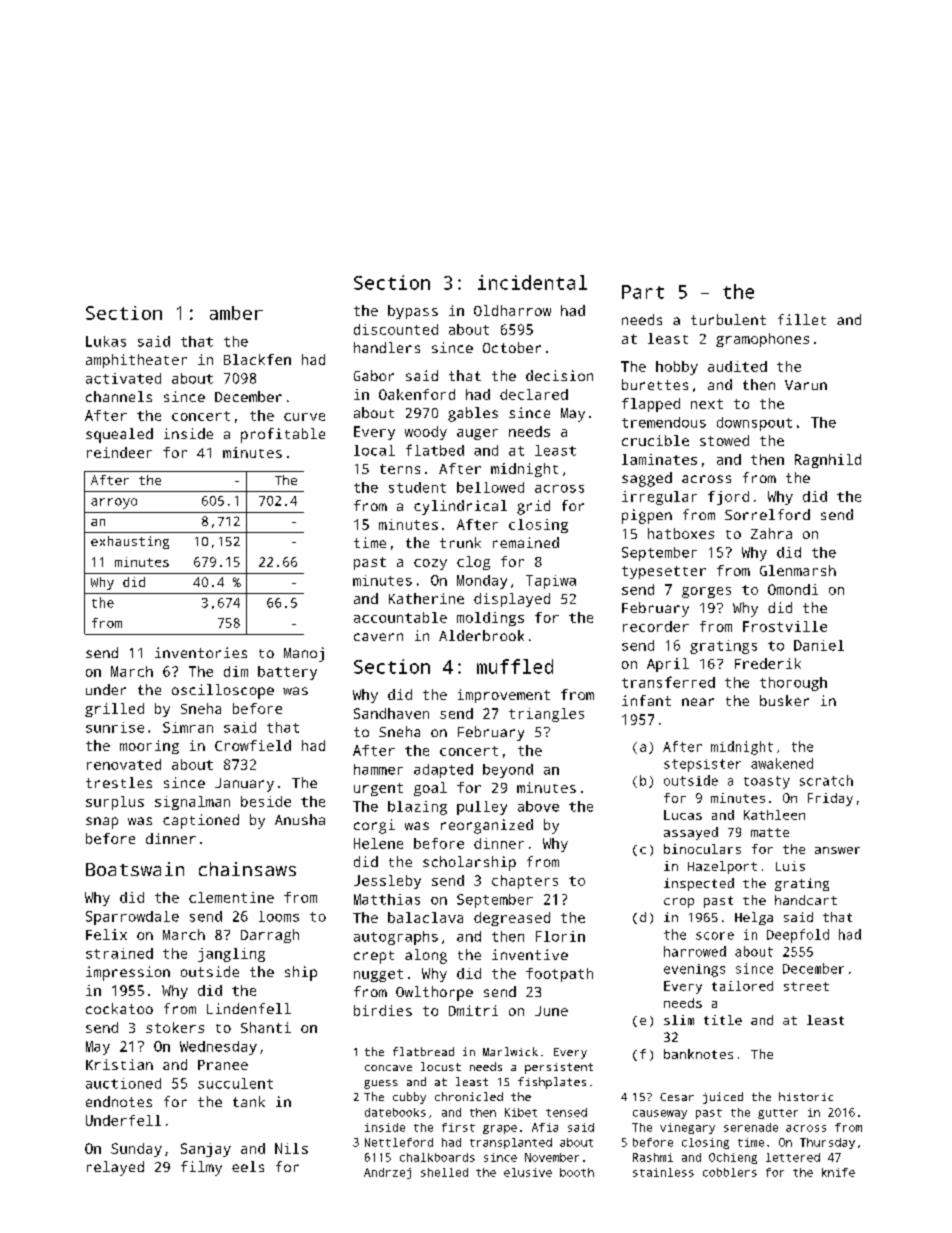 The width and height of the page is (952, 1233). Describe the element at coordinates (378, 789) in the page. I see `urgent` at that location.
